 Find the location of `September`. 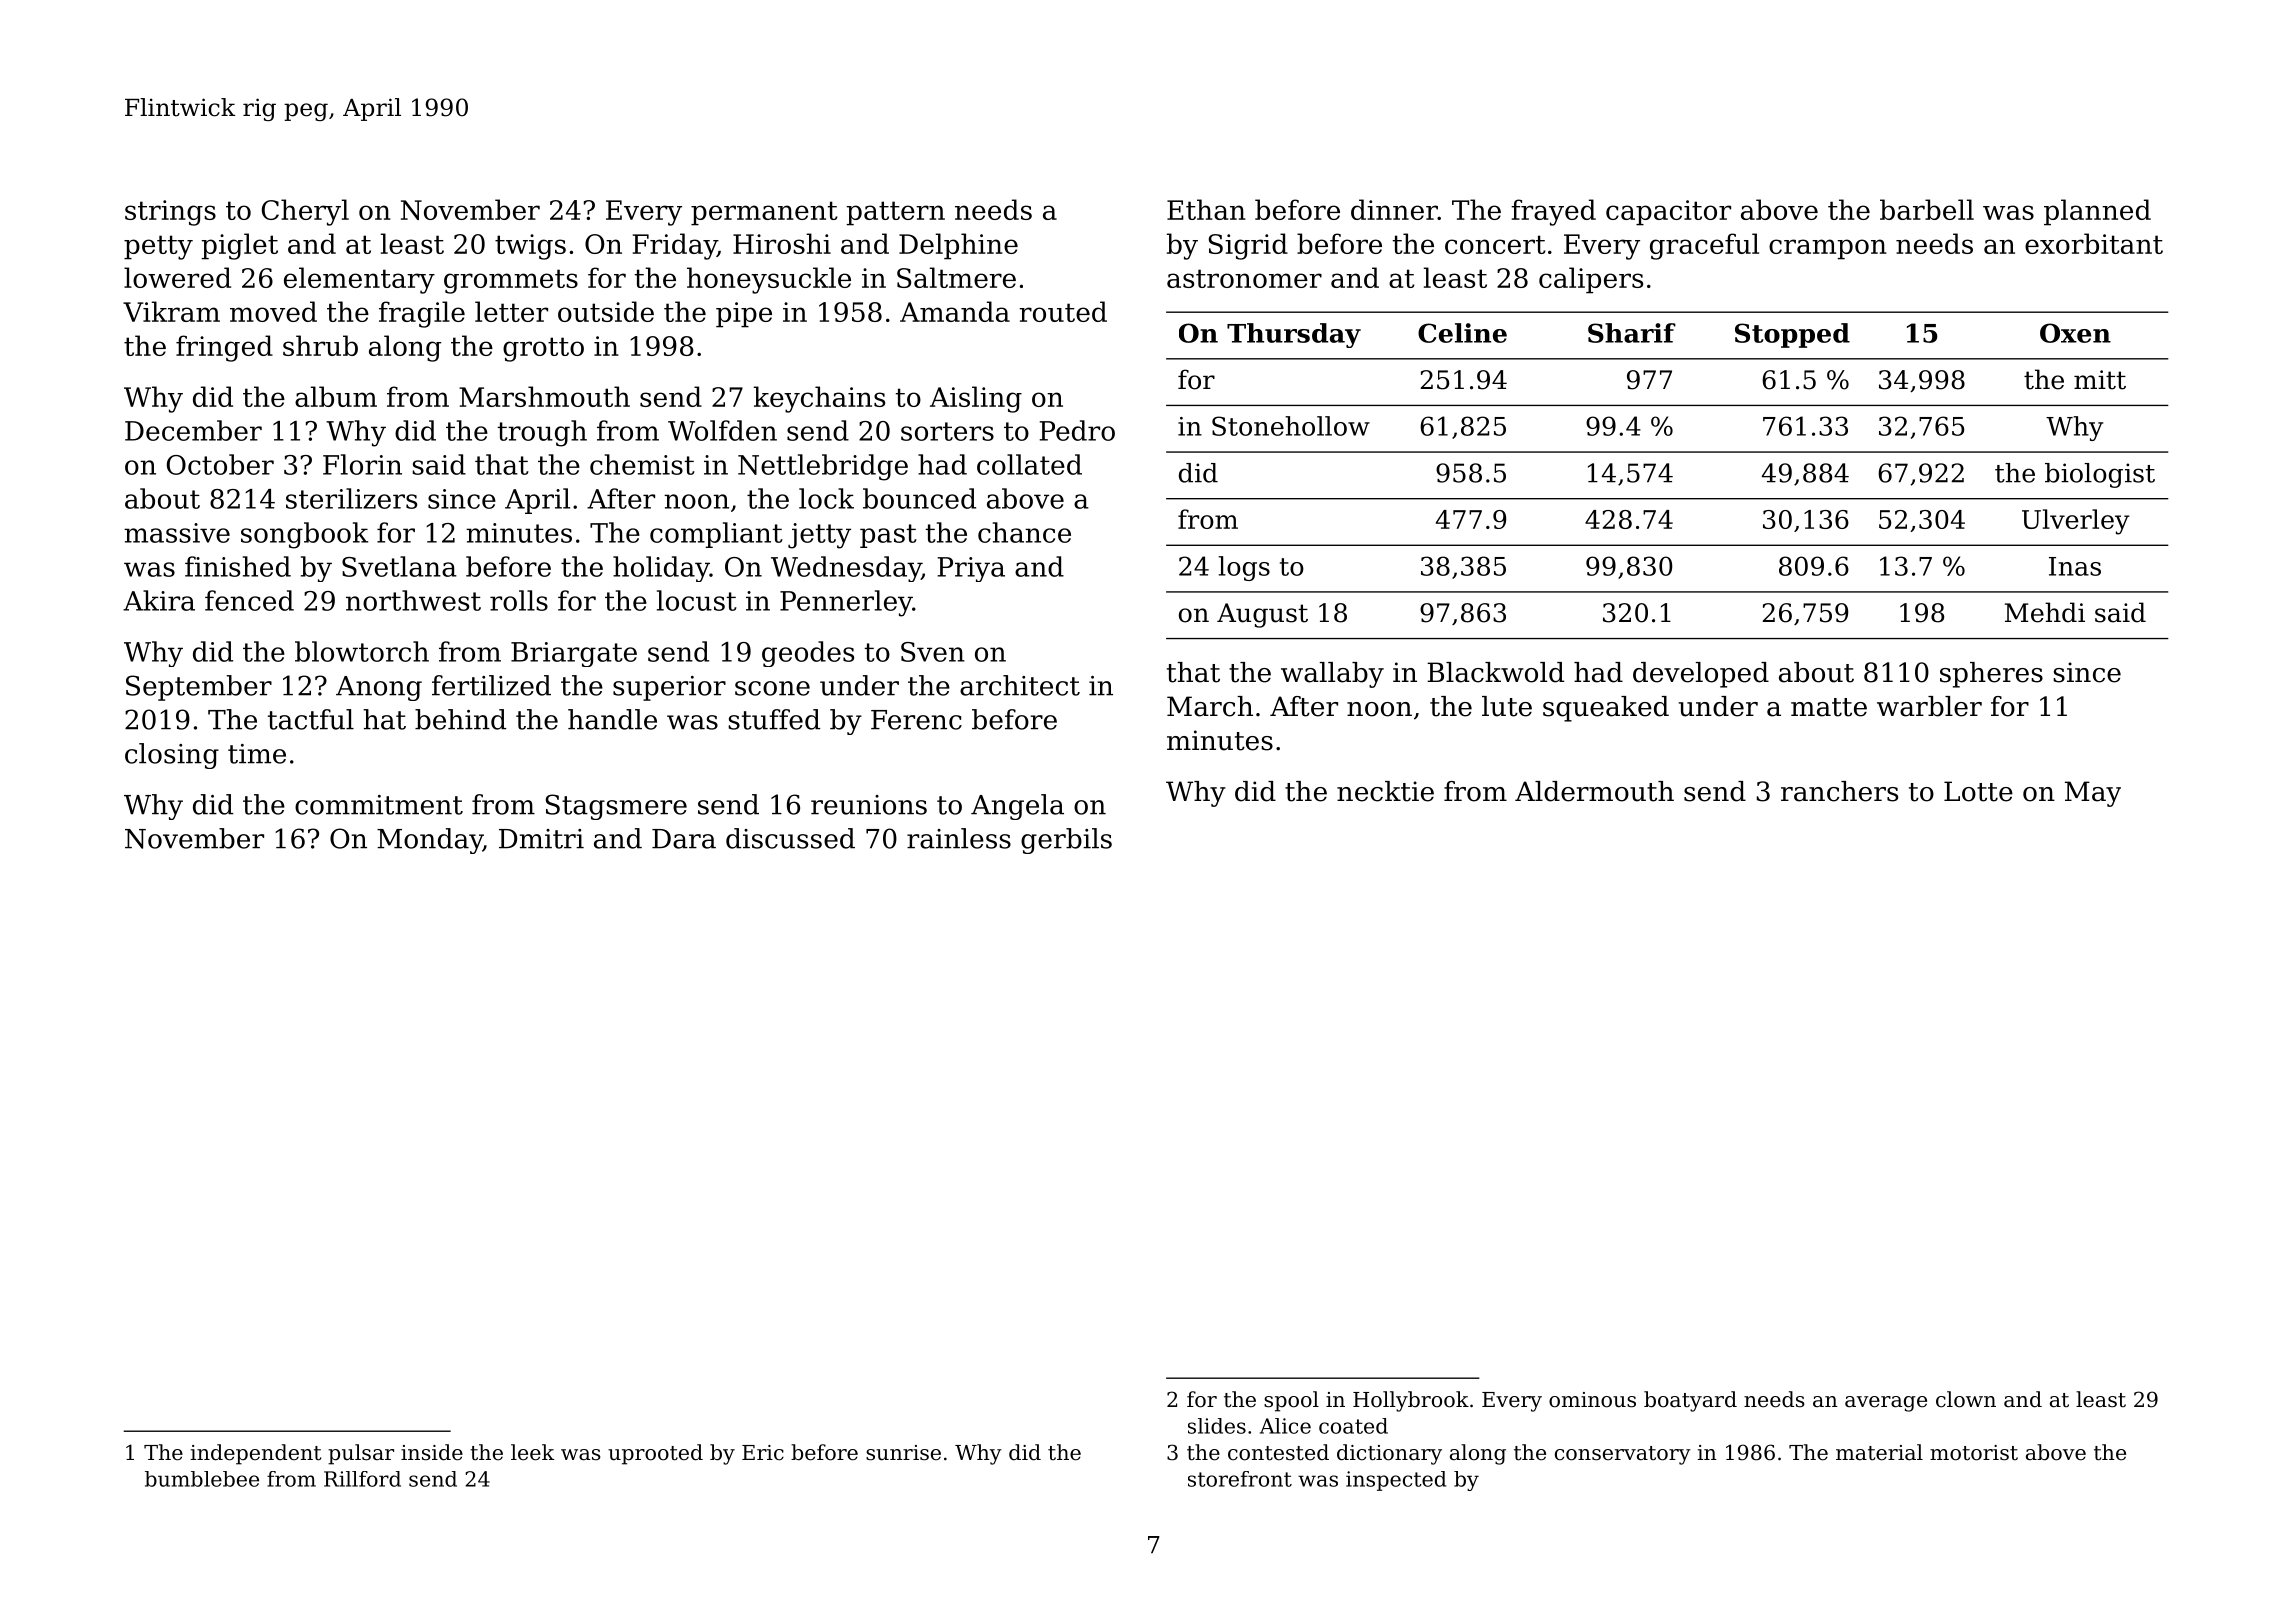

September is located at coordinates (199, 688).
